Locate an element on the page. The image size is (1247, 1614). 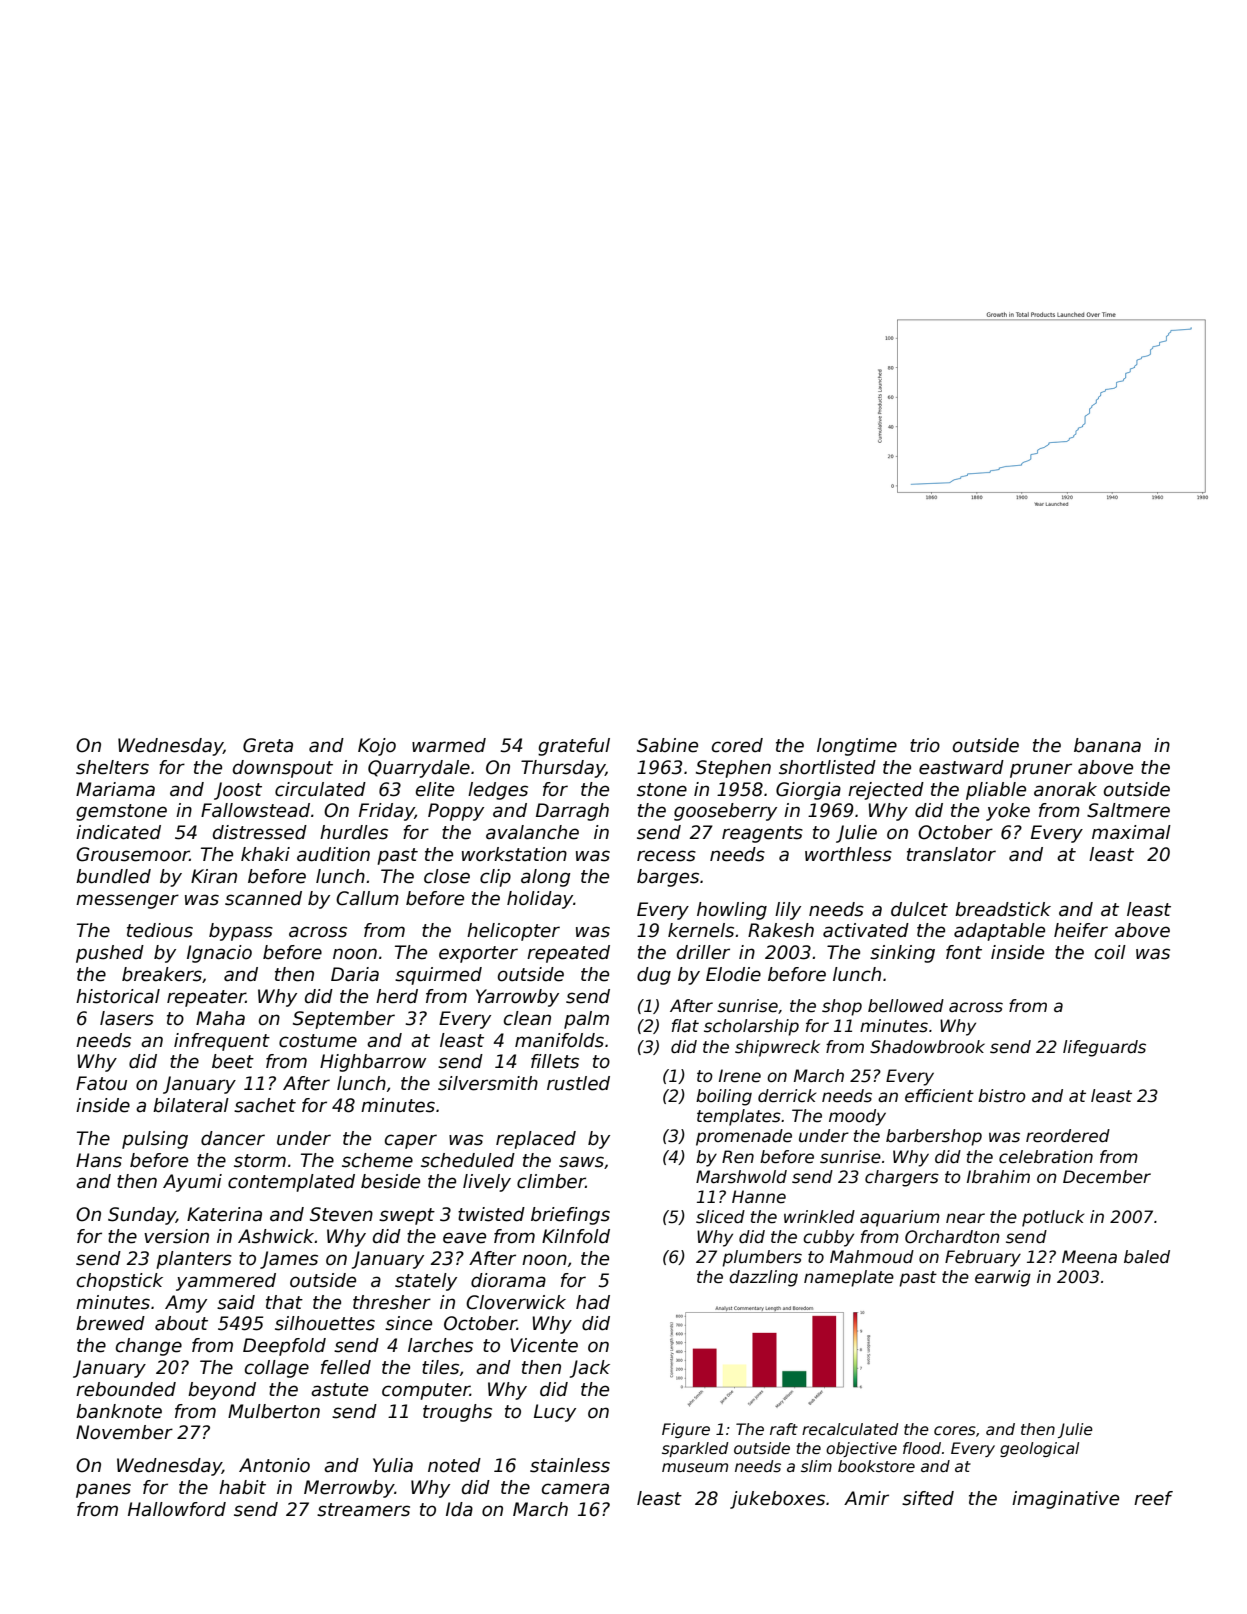
noted is located at coordinates (454, 1465).
